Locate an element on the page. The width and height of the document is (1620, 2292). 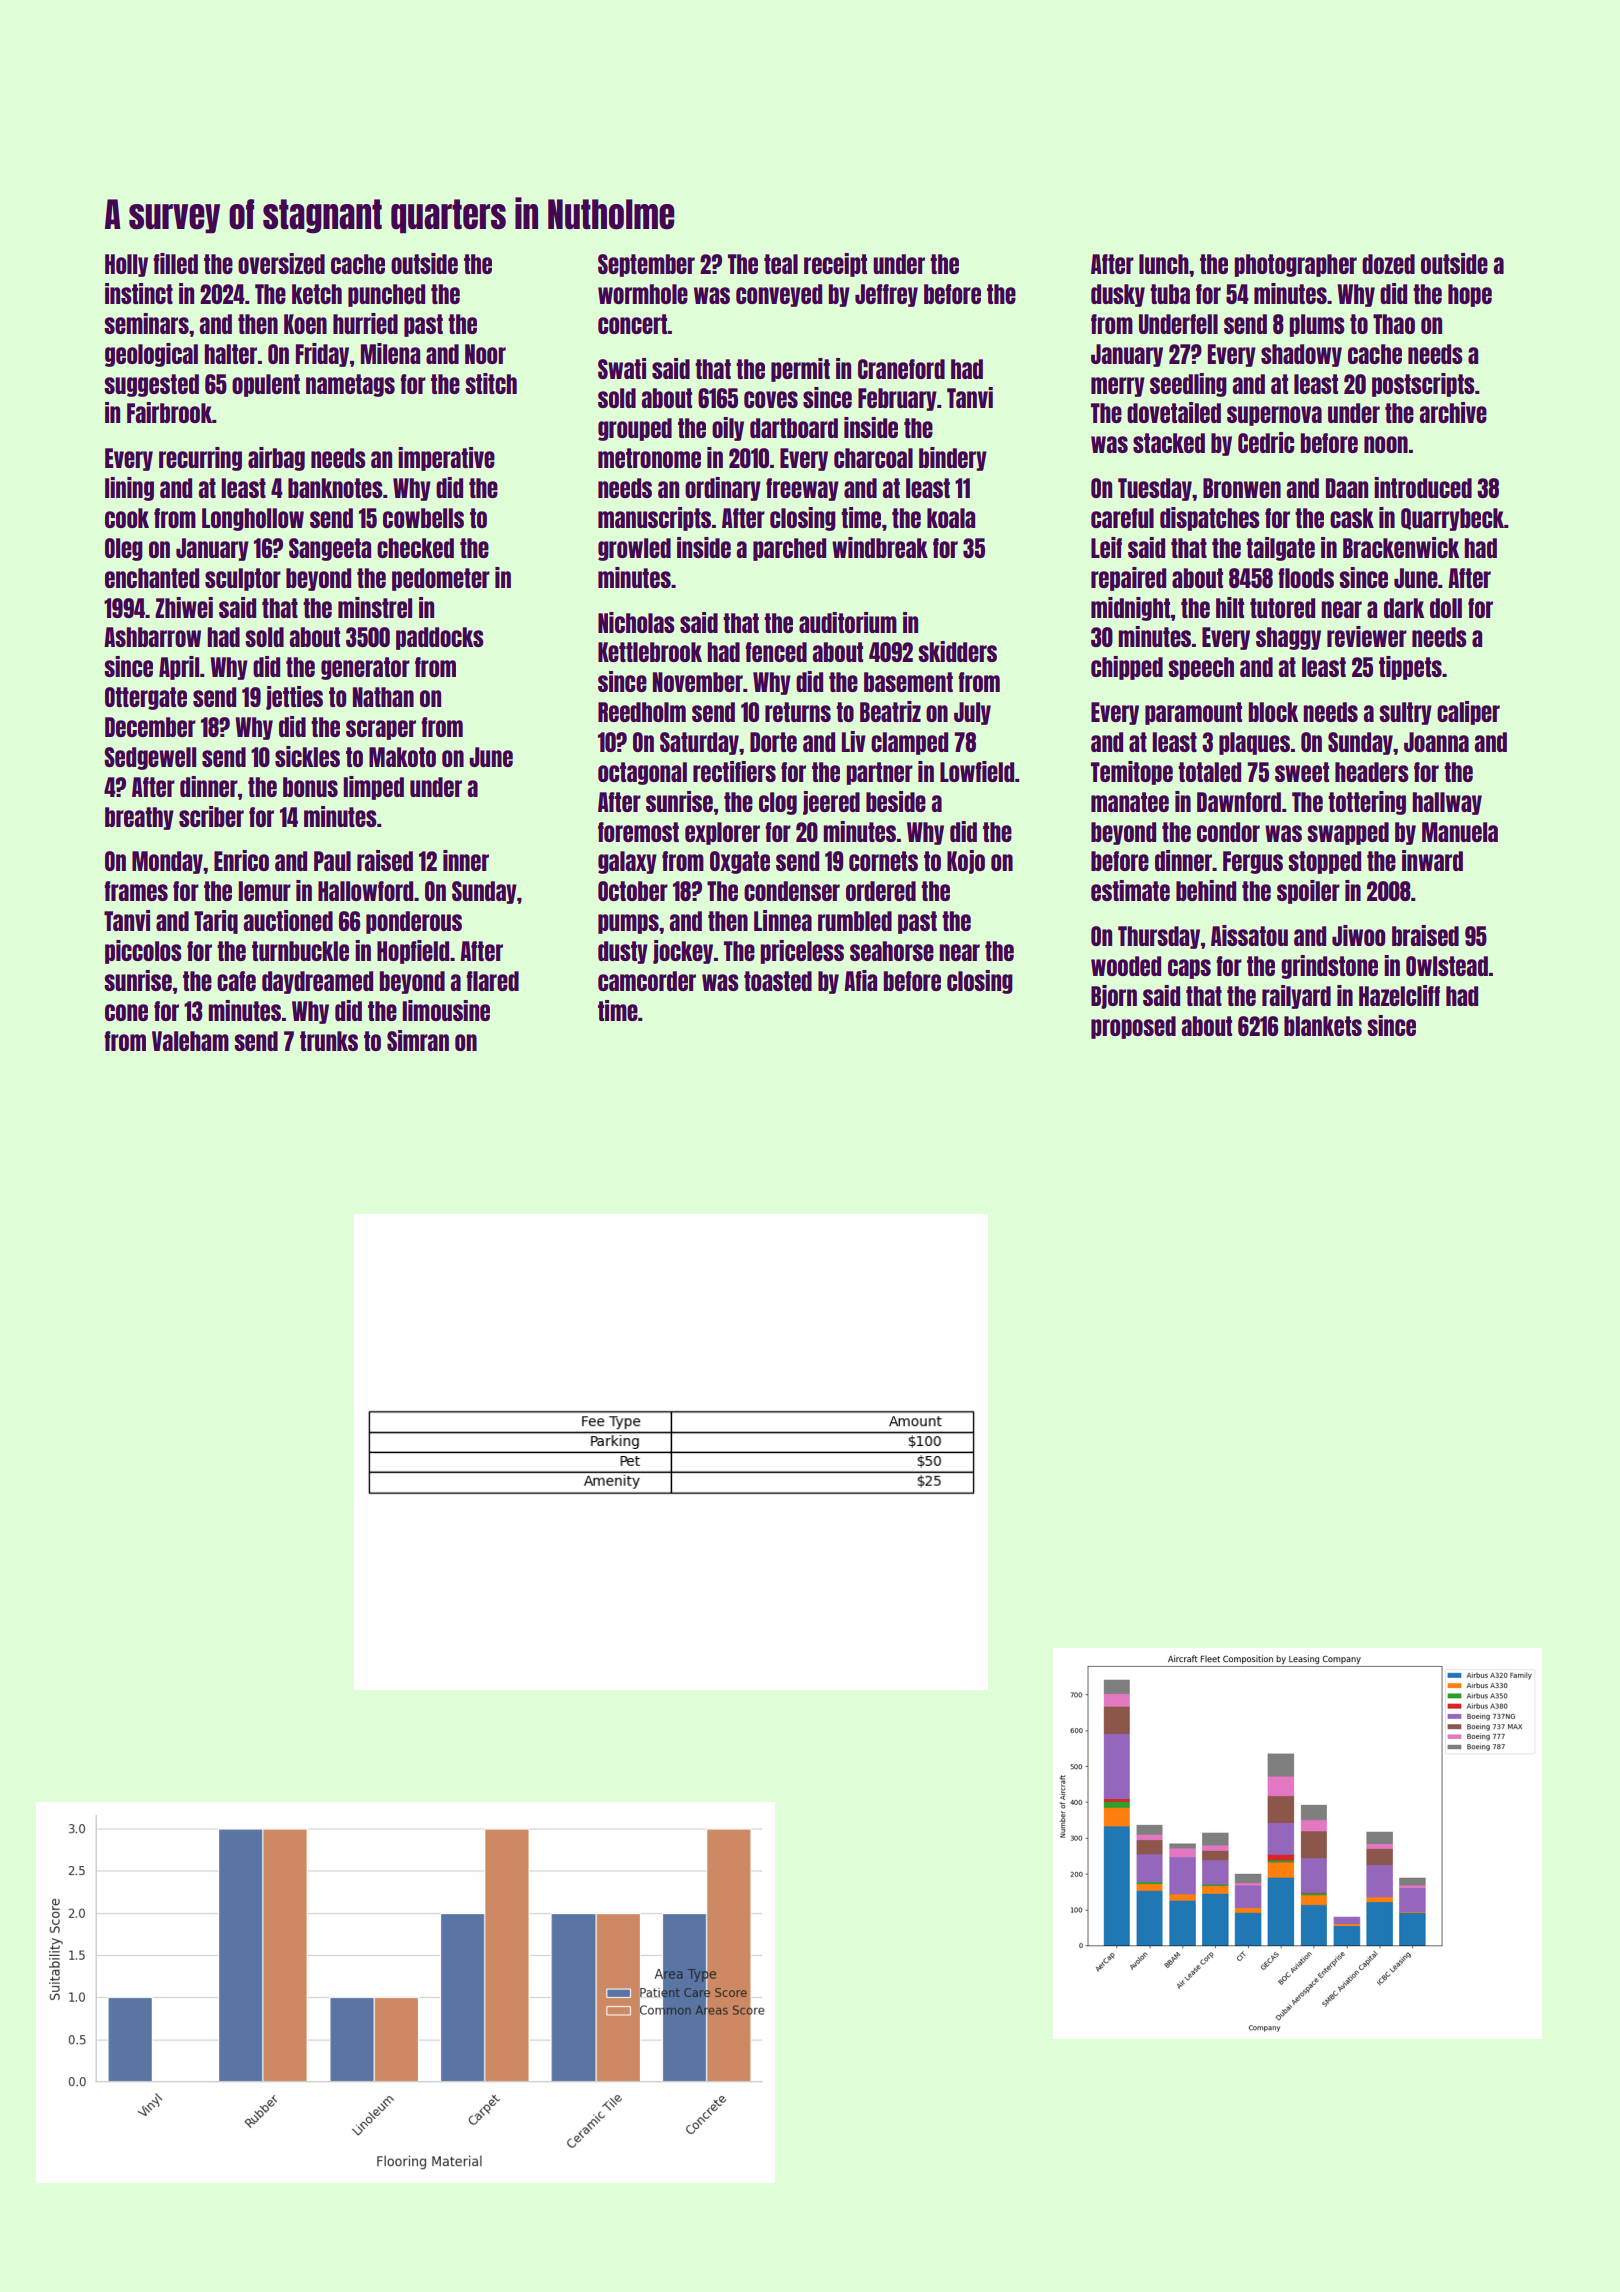
teal is located at coordinates (781, 264).
